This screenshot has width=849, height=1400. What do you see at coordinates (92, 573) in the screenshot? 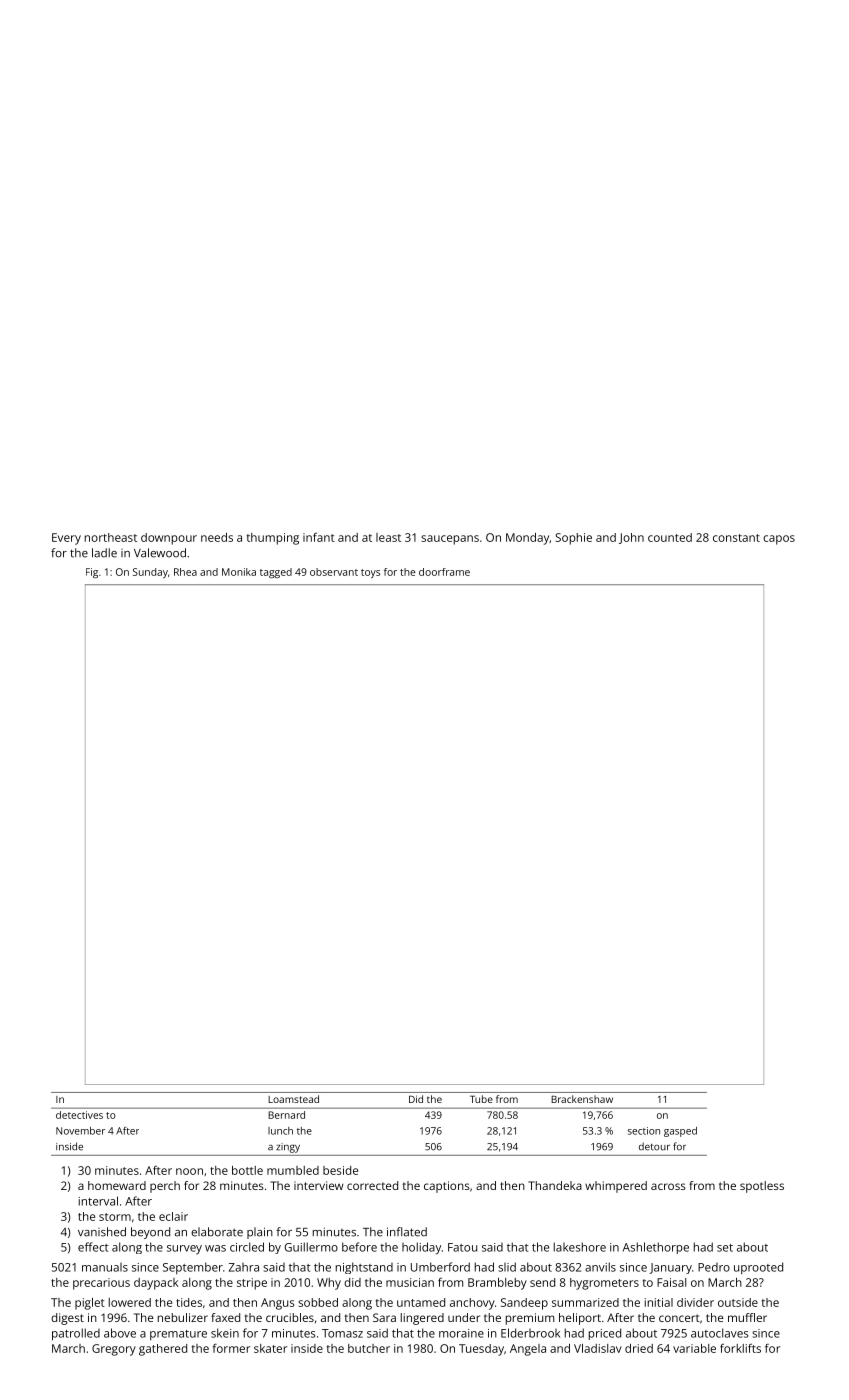
I see `Fig` at bounding box center [92, 573].
